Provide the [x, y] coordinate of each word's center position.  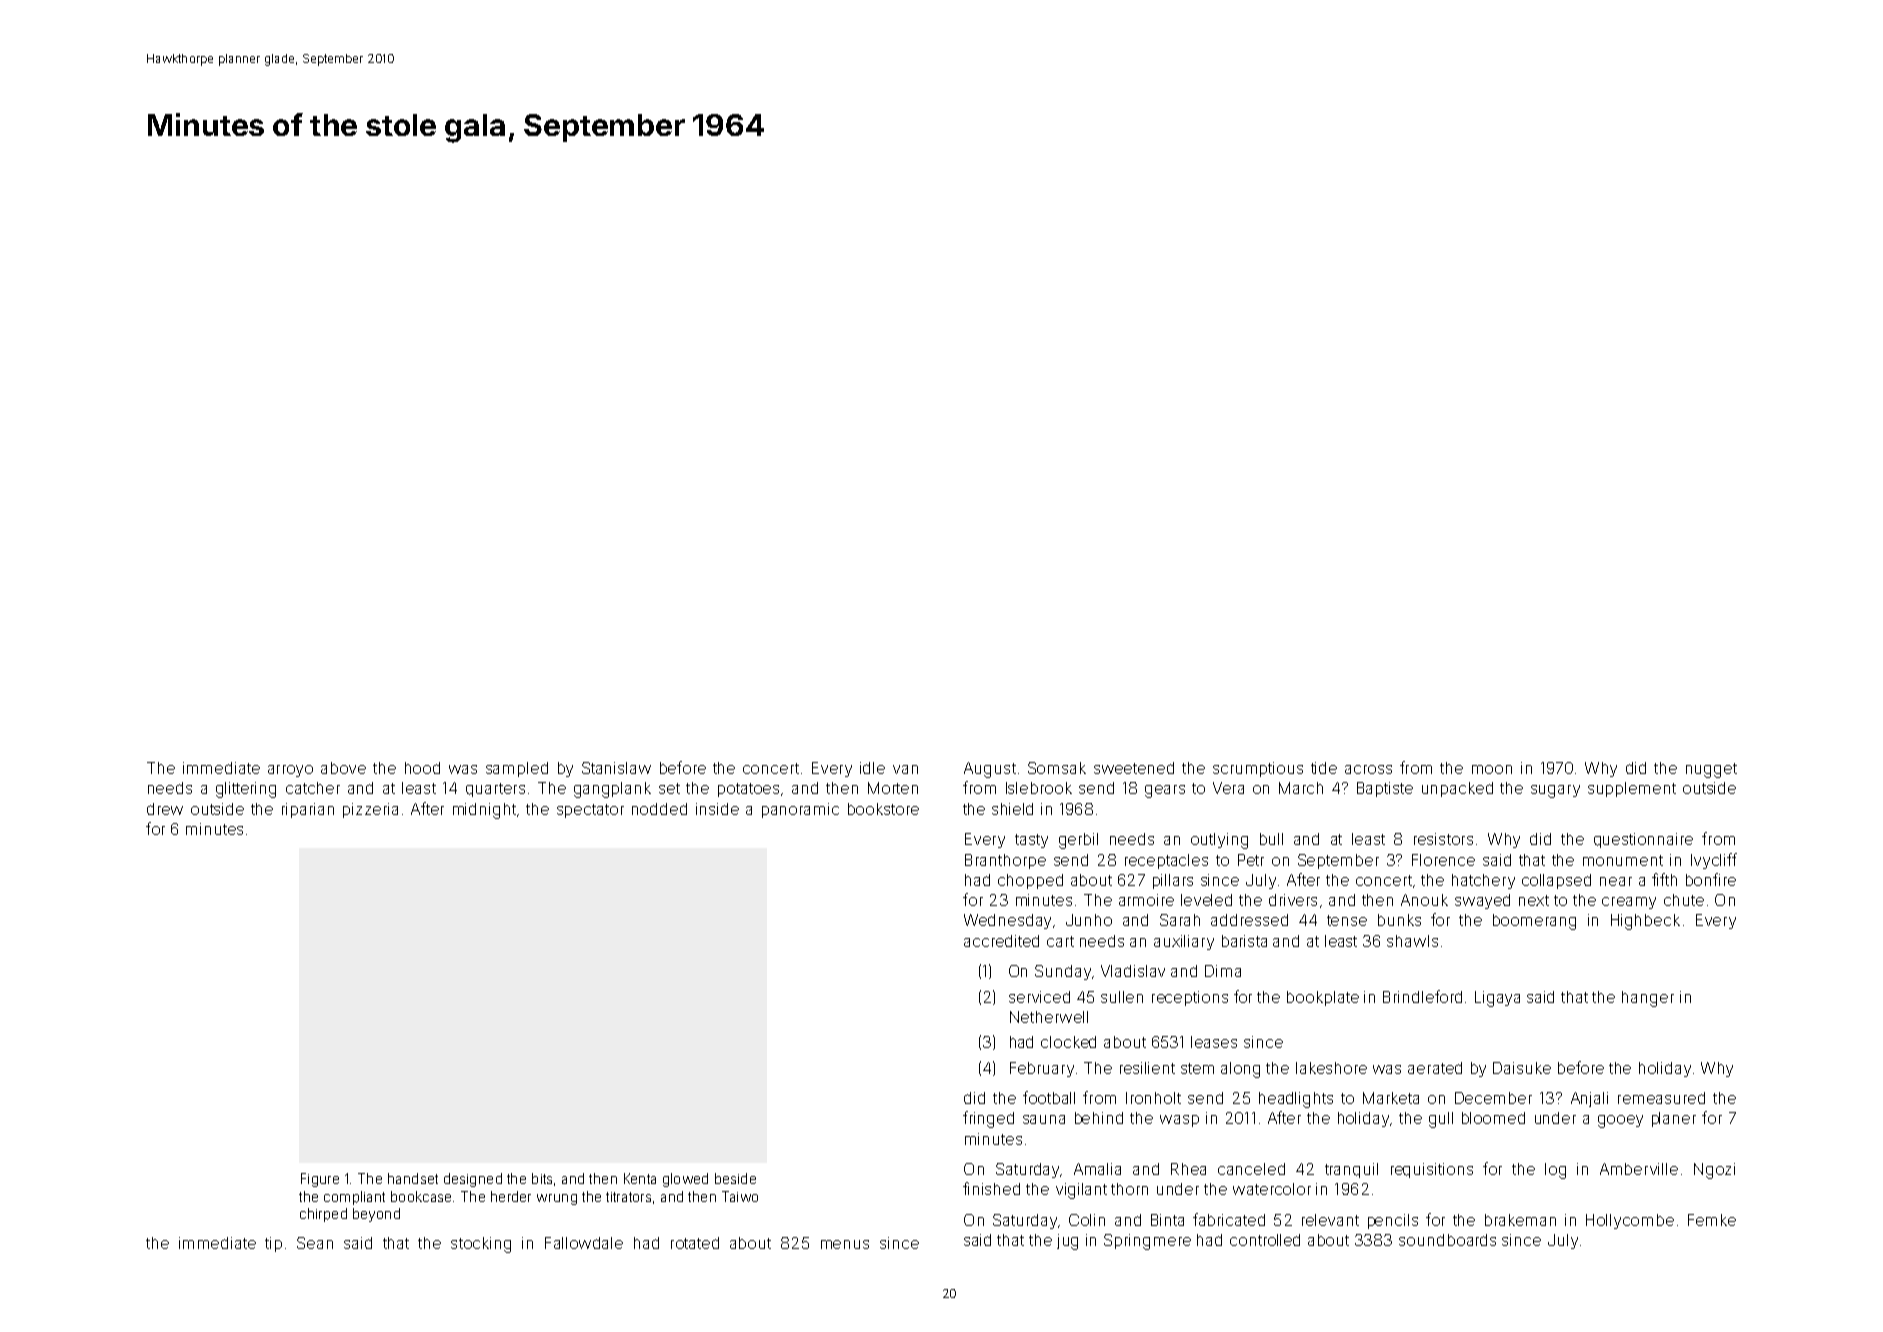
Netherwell [1049, 1017]
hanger [1648, 999]
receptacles [1166, 861]
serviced [1039, 997]
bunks [1399, 920]
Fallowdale [584, 1243]
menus [845, 1244]
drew [165, 809]
